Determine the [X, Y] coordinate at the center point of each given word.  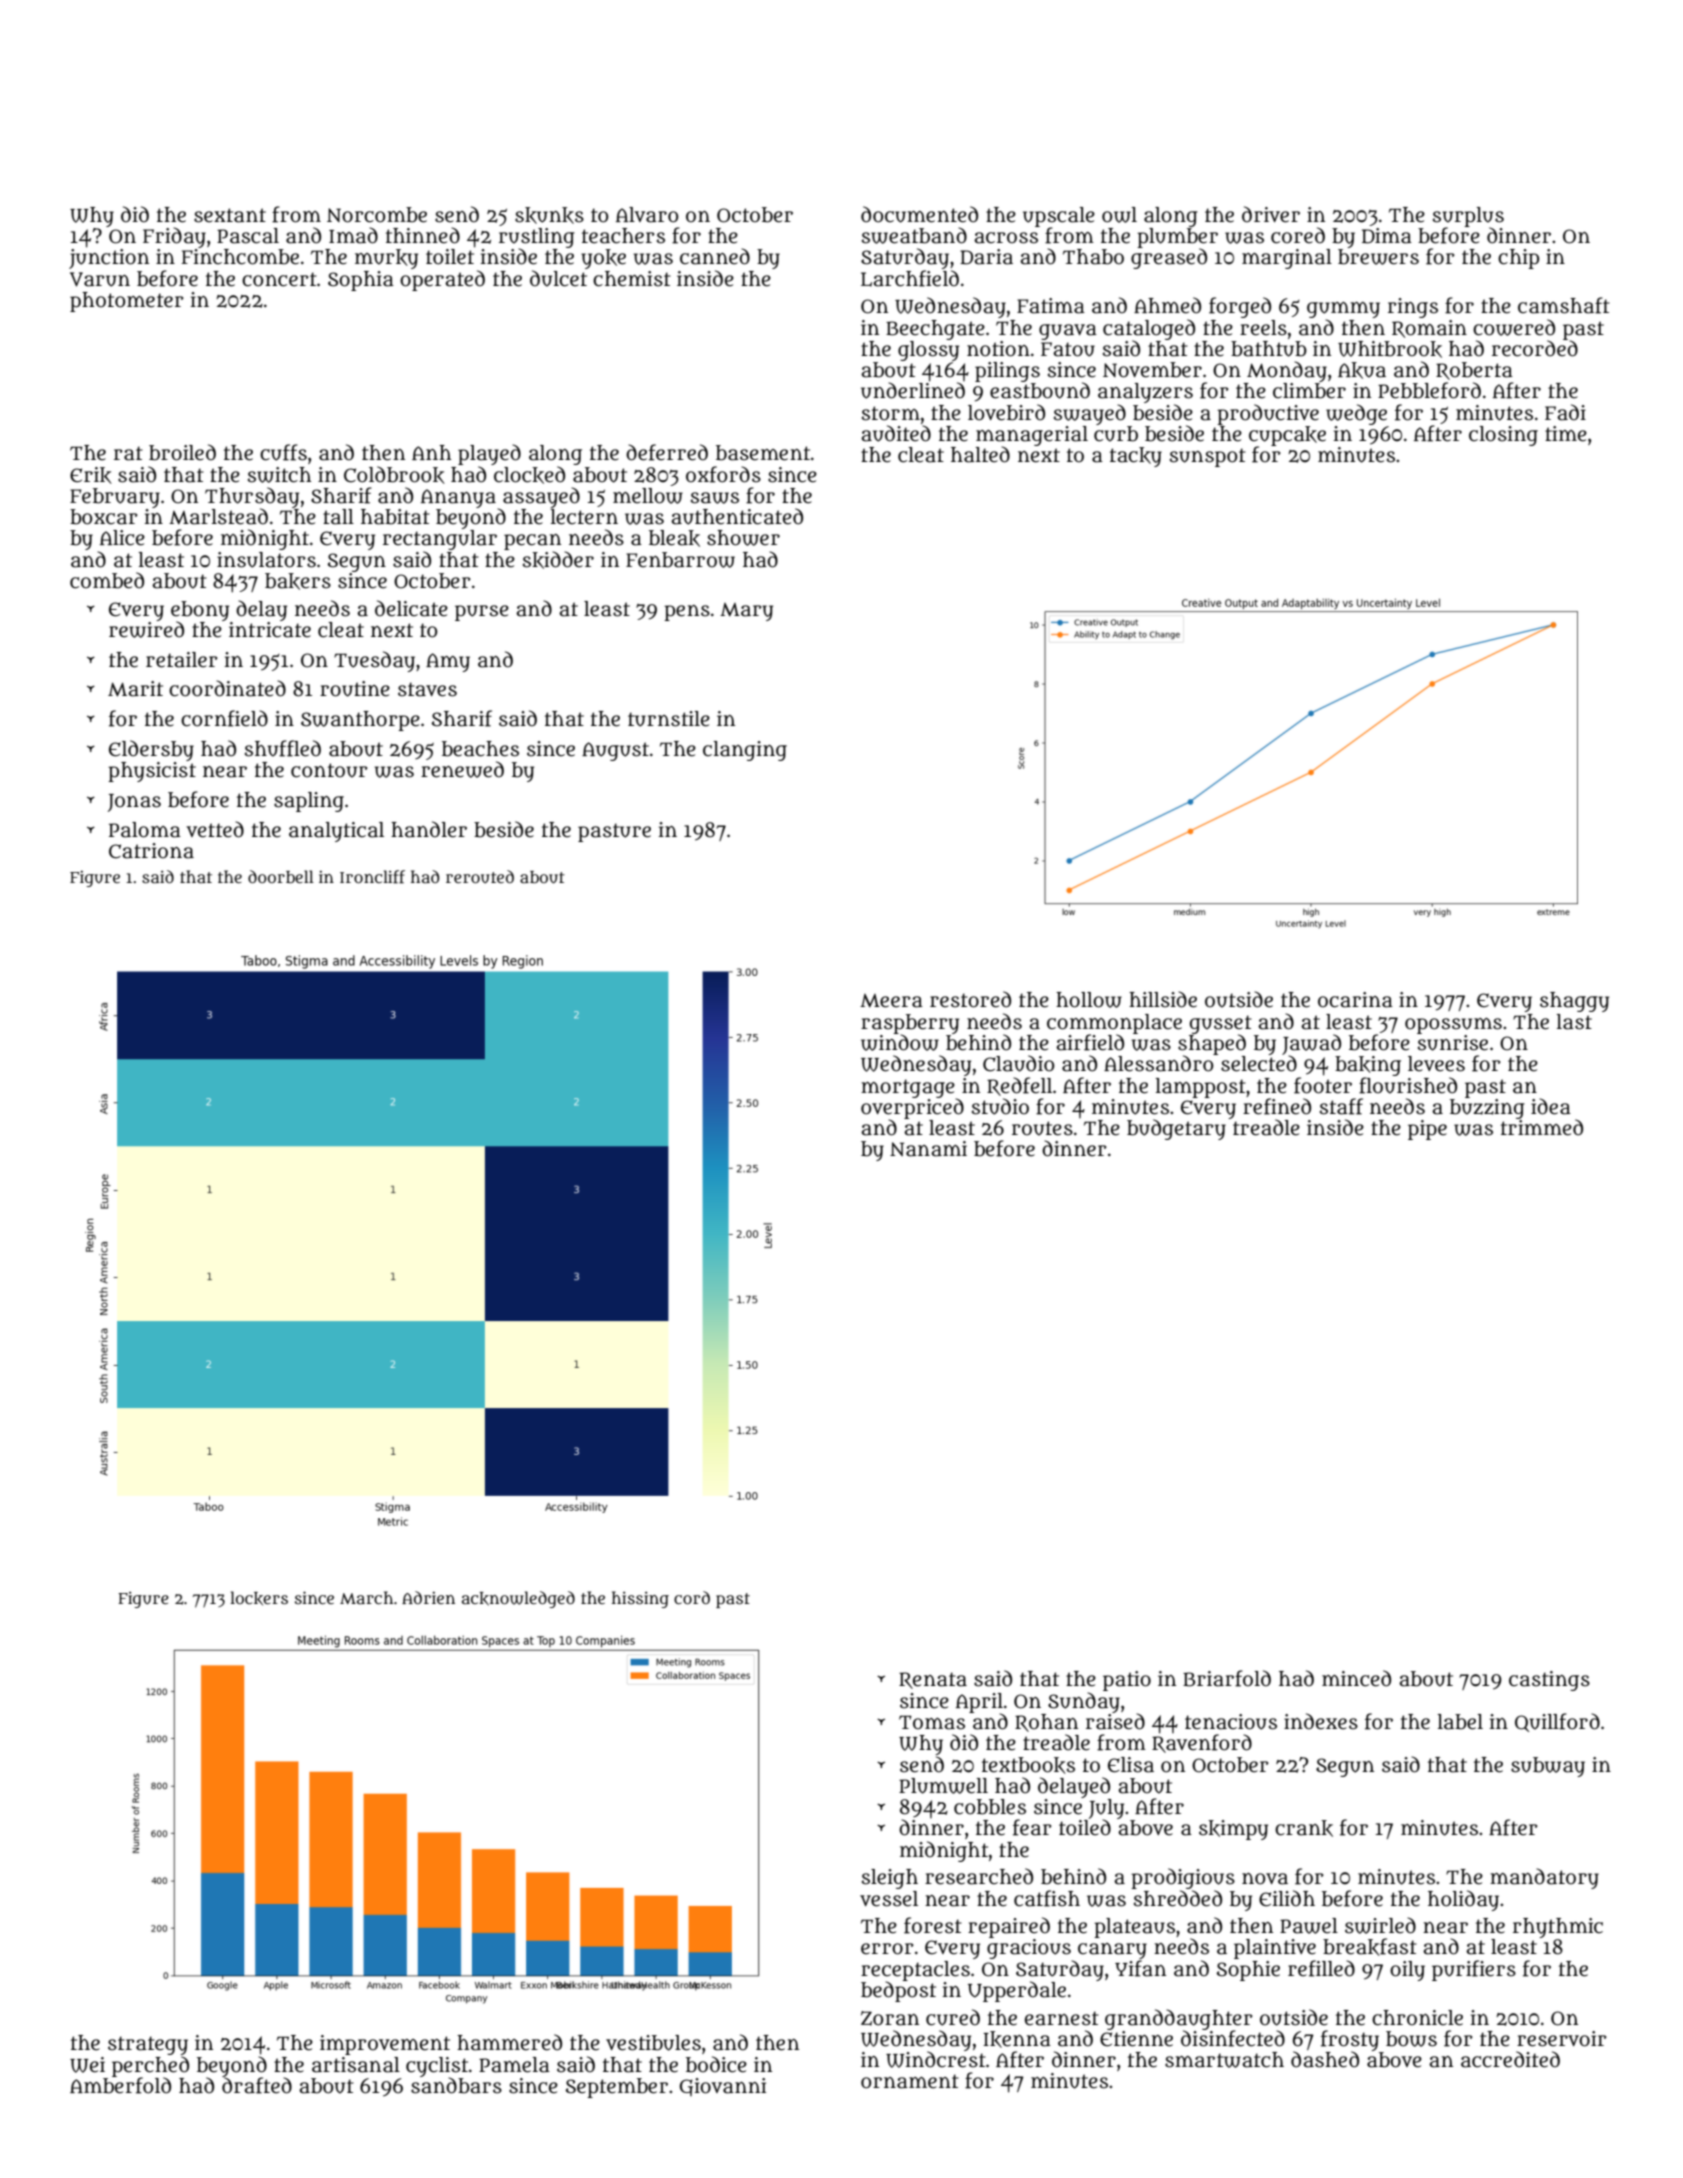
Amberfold [120, 2085]
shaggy [1574, 1002]
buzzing [1487, 1109]
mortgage [908, 1088]
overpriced [912, 1108]
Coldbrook [394, 475]
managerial [1032, 436]
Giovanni [723, 2087]
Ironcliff [372, 877]
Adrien [428, 1597]
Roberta [1474, 371]
